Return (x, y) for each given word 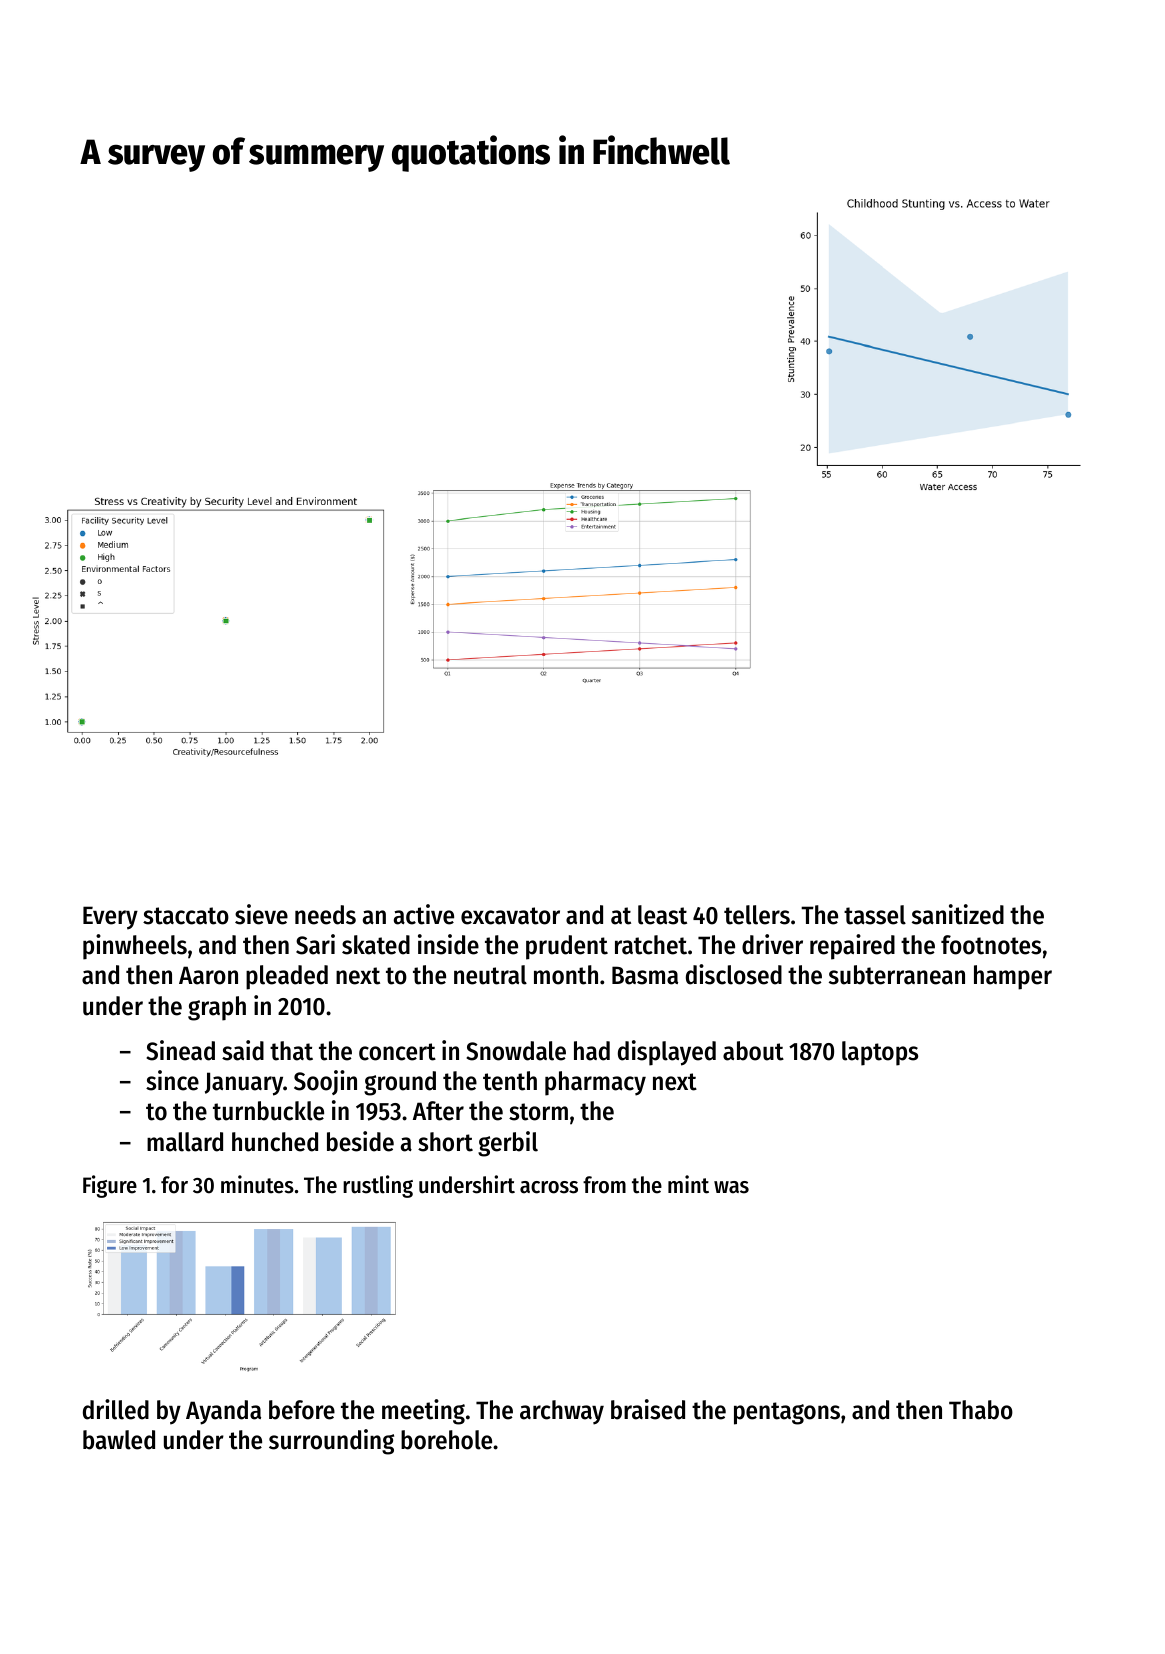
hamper (1013, 977)
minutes (257, 1184)
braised (648, 1409)
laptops (880, 1053)
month (566, 975)
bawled (119, 1440)
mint (688, 1184)
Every (110, 918)
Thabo (981, 1410)
